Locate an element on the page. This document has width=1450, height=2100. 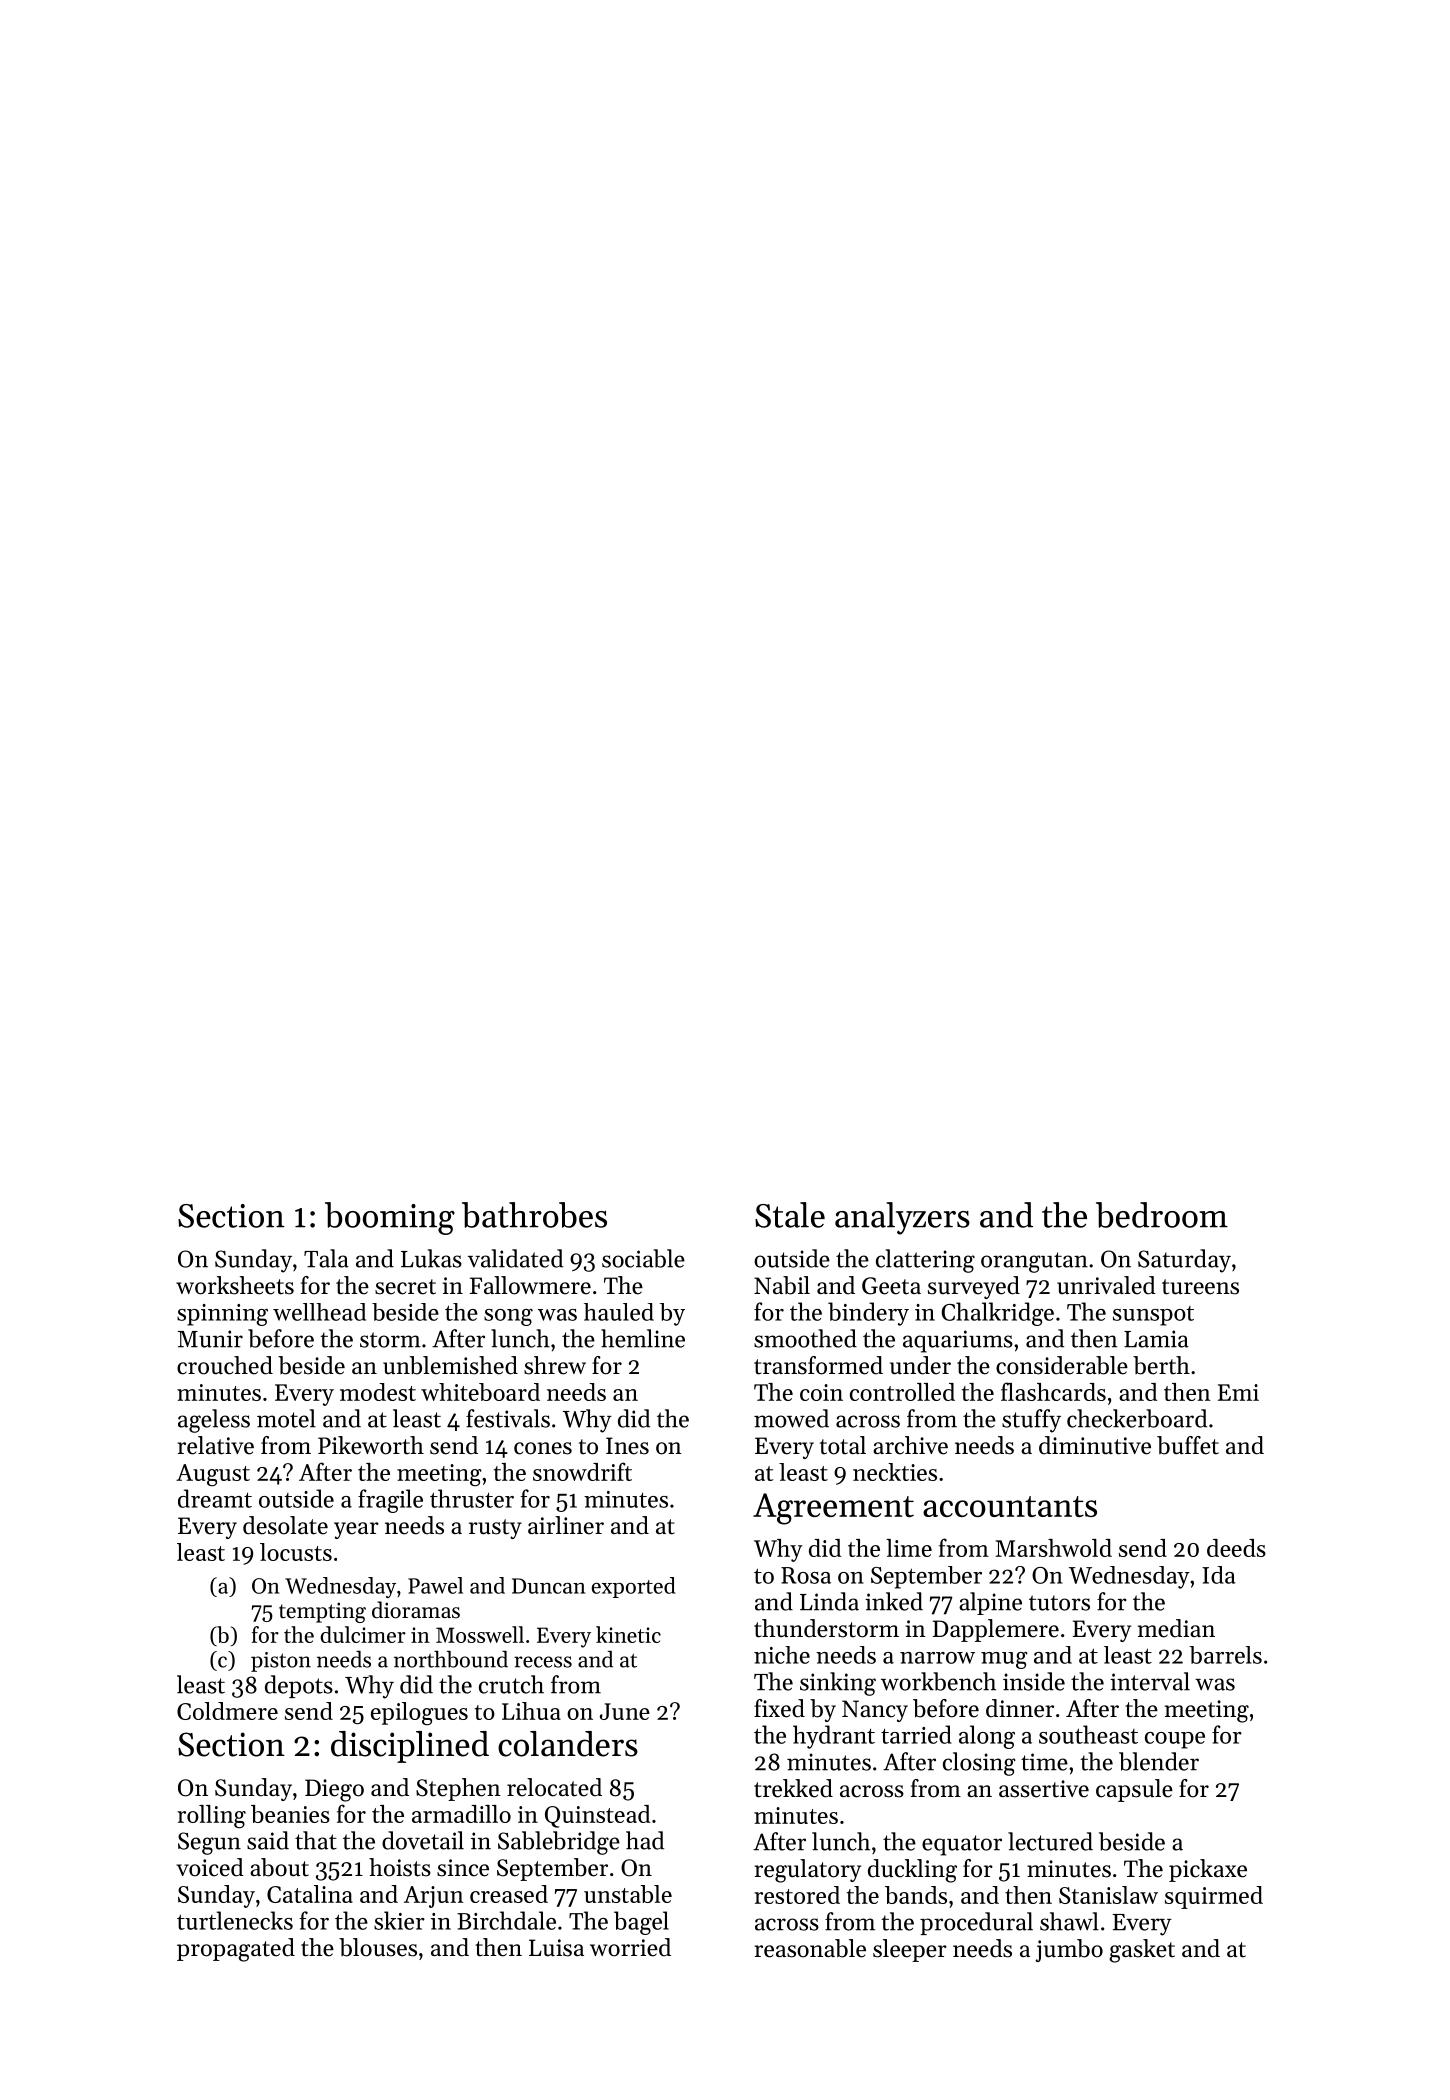
Stale is located at coordinates (790, 1215).
